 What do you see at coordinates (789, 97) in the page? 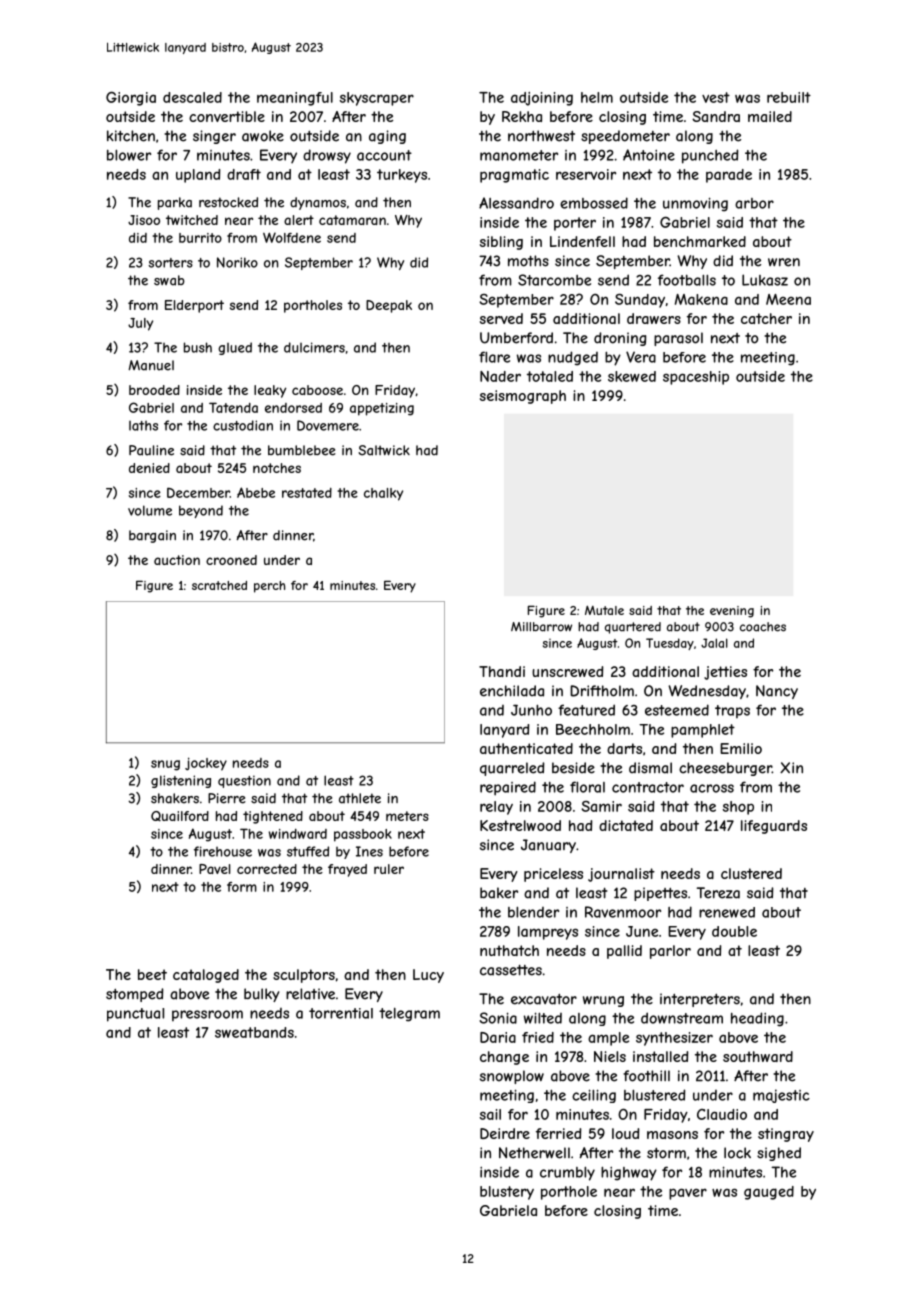
I see `rebuilt` at bounding box center [789, 97].
